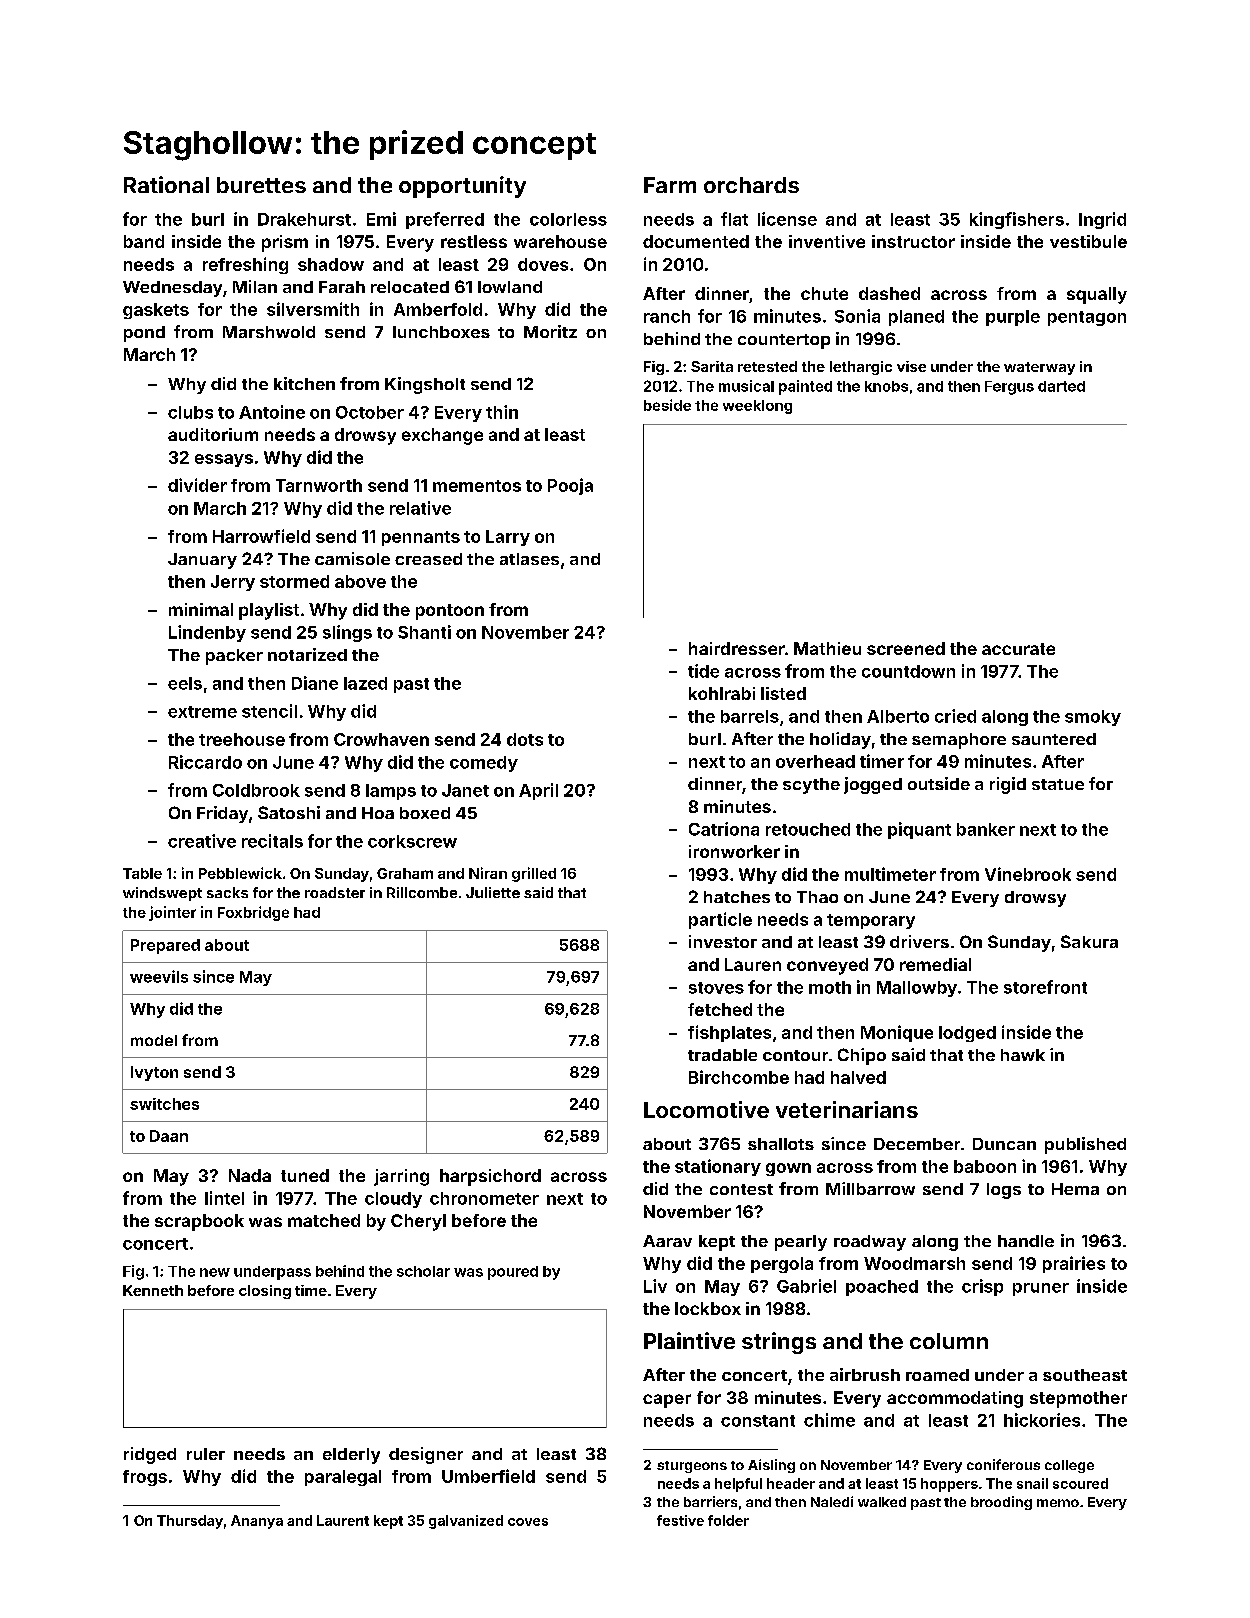 This screenshot has height=1618, width=1250. I want to click on Rational, so click(166, 184).
